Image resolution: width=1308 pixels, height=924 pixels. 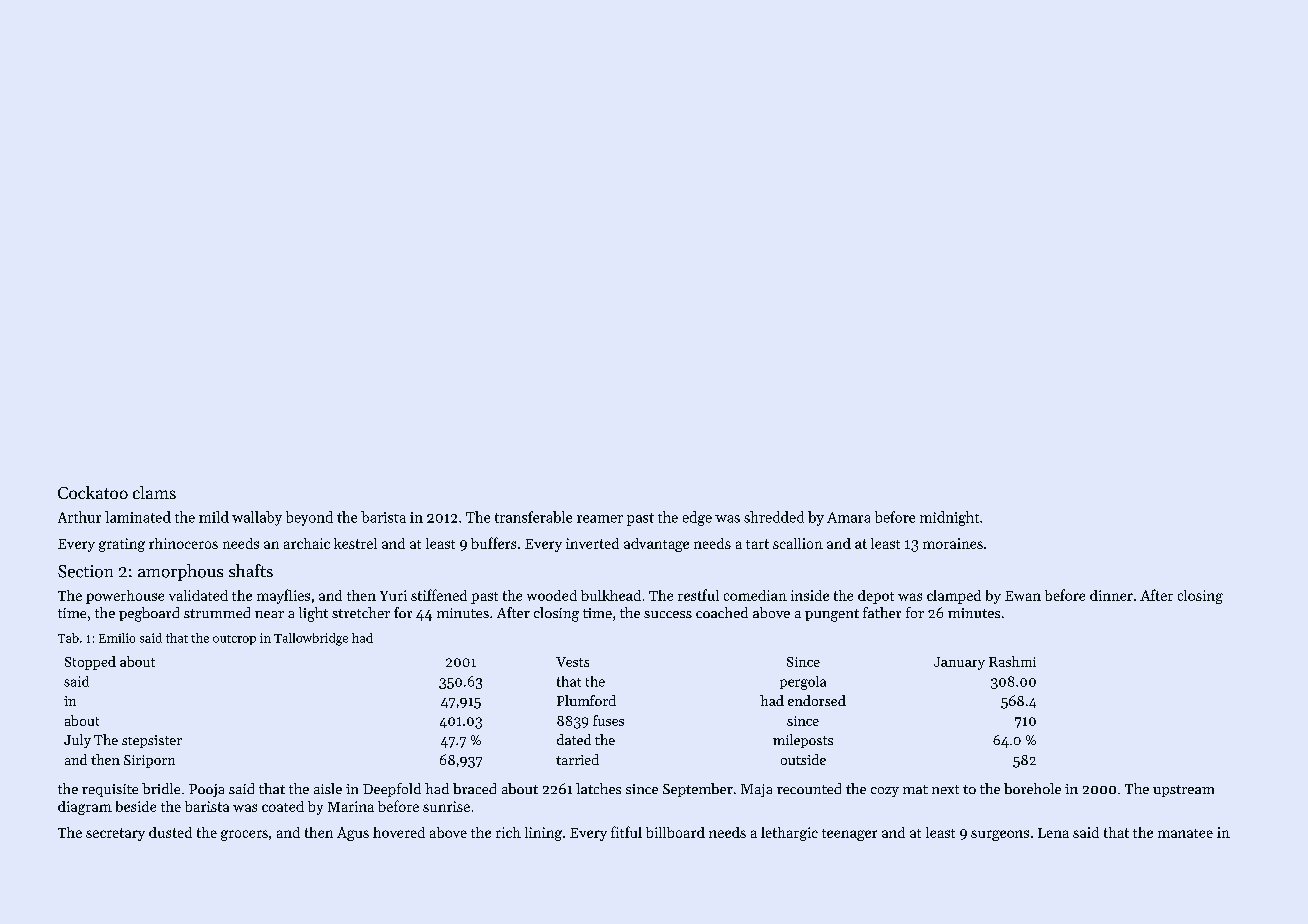 What do you see at coordinates (608, 720) in the page?
I see `fuses` at bounding box center [608, 720].
